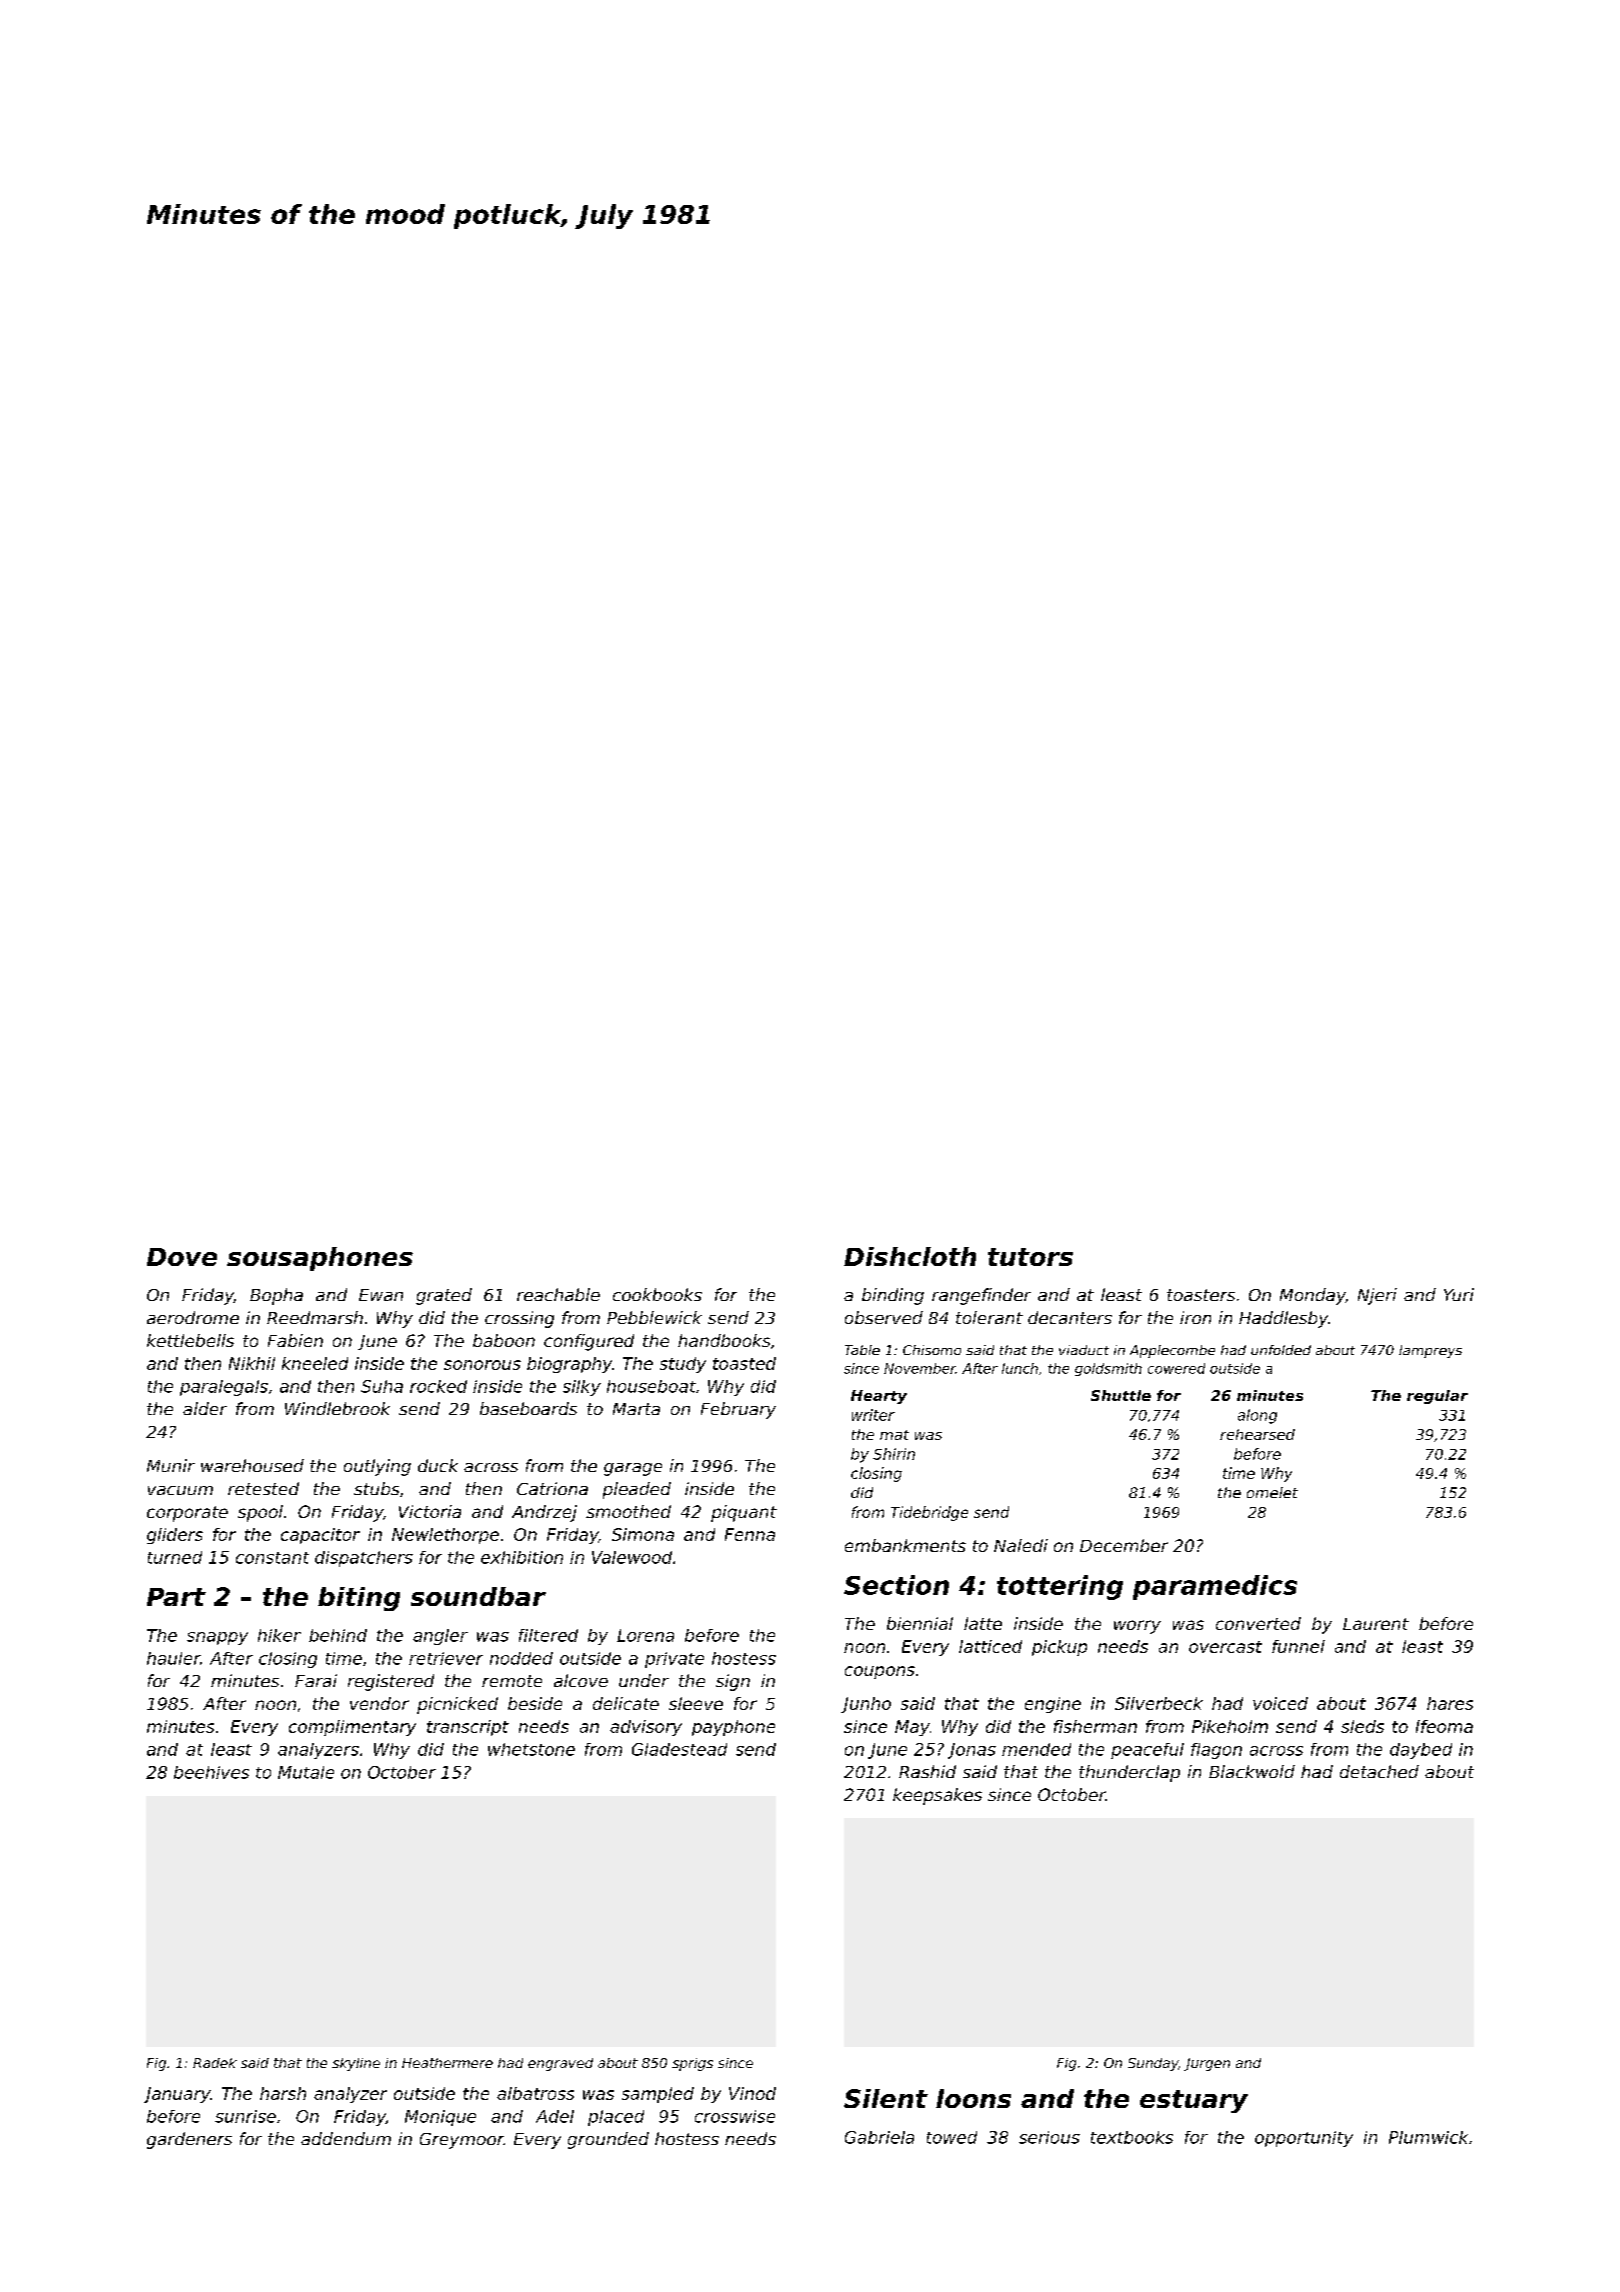 This screenshot has height=2292, width=1620. Describe the element at coordinates (724, 1340) in the screenshot. I see `handbooks` at that location.
